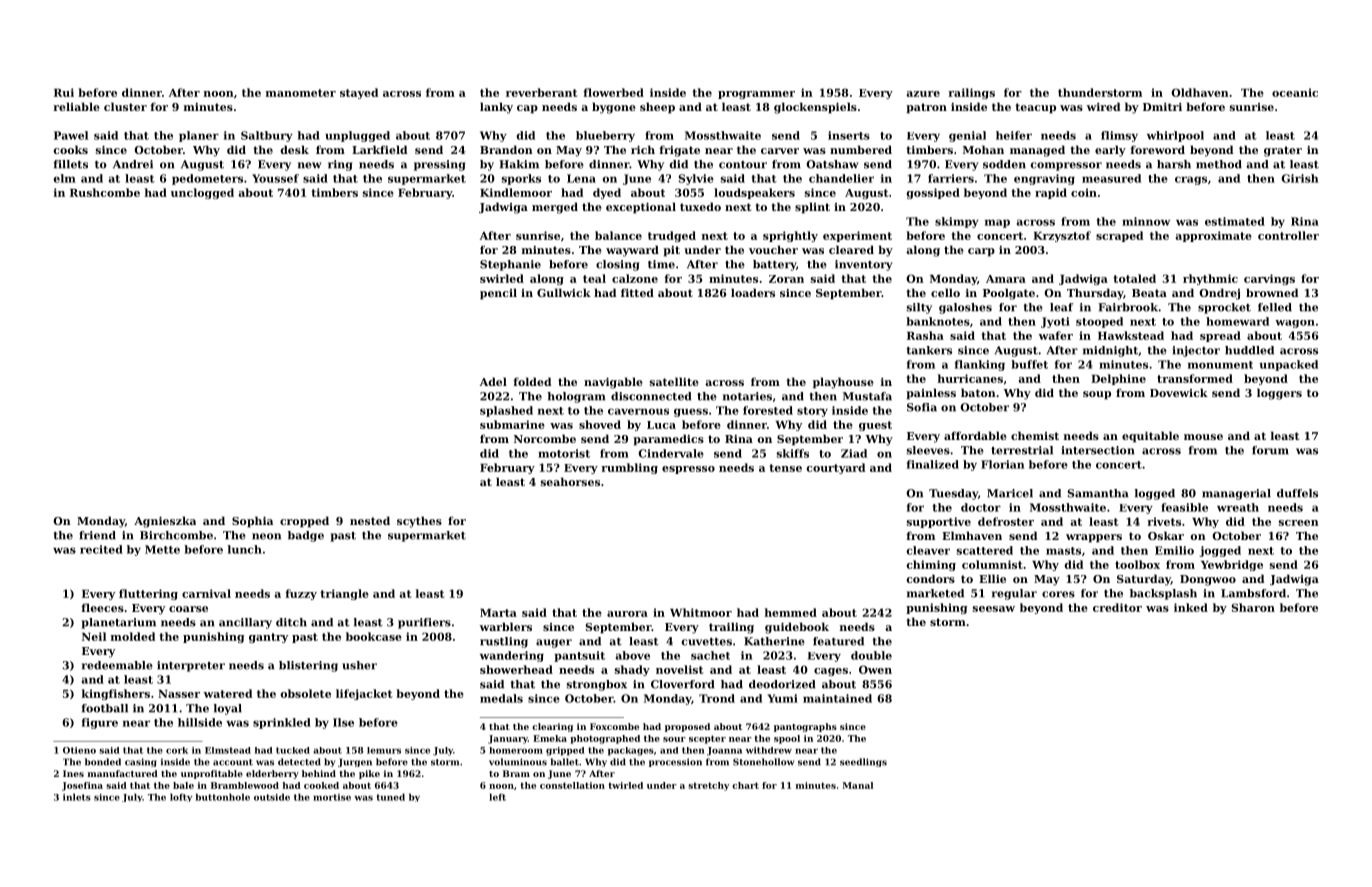 The height and width of the document is (887, 1372). Describe the element at coordinates (837, 698) in the document. I see `maintained` at that location.
